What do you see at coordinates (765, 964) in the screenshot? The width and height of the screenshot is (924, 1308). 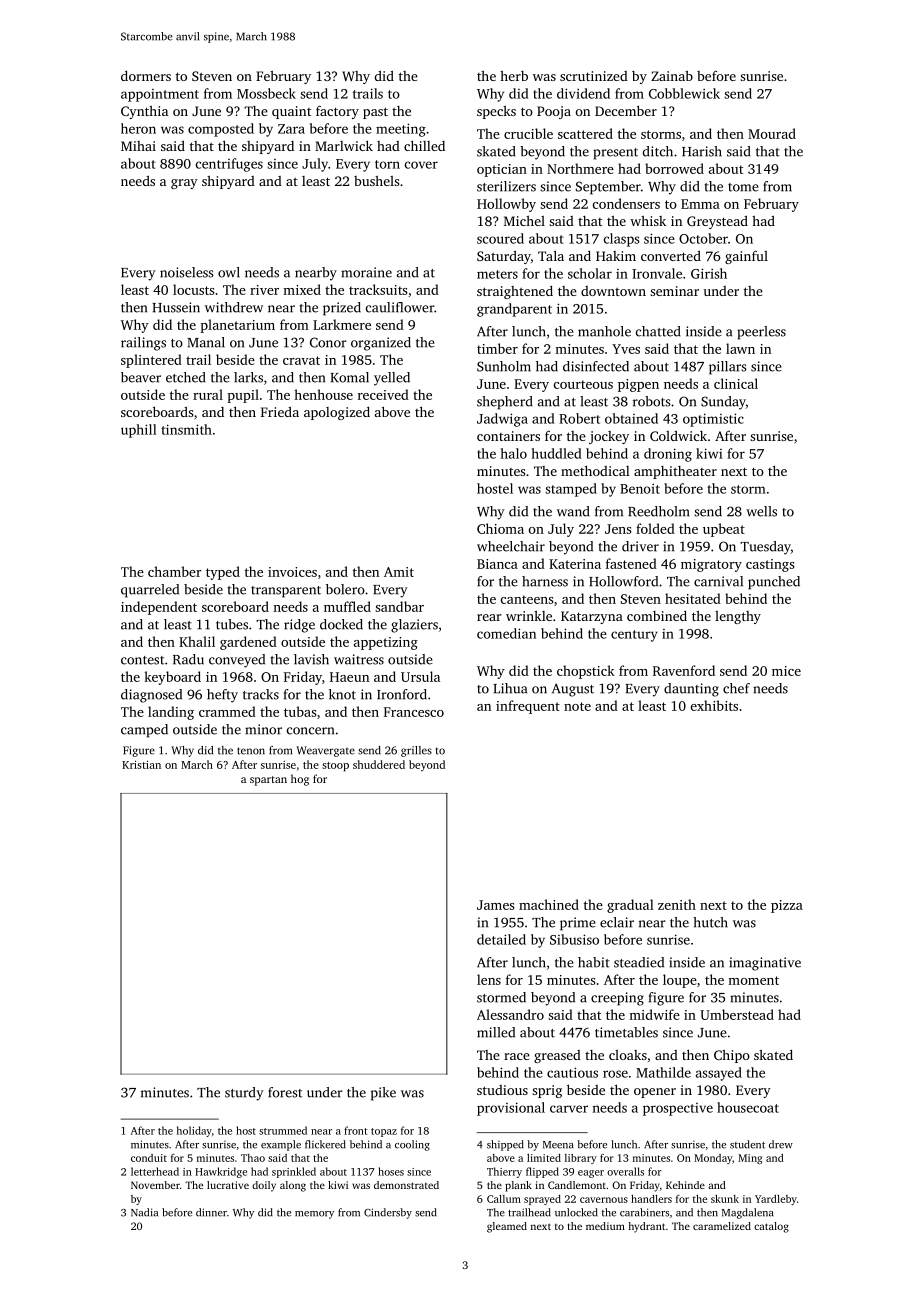 I see `imaginative` at bounding box center [765, 964].
